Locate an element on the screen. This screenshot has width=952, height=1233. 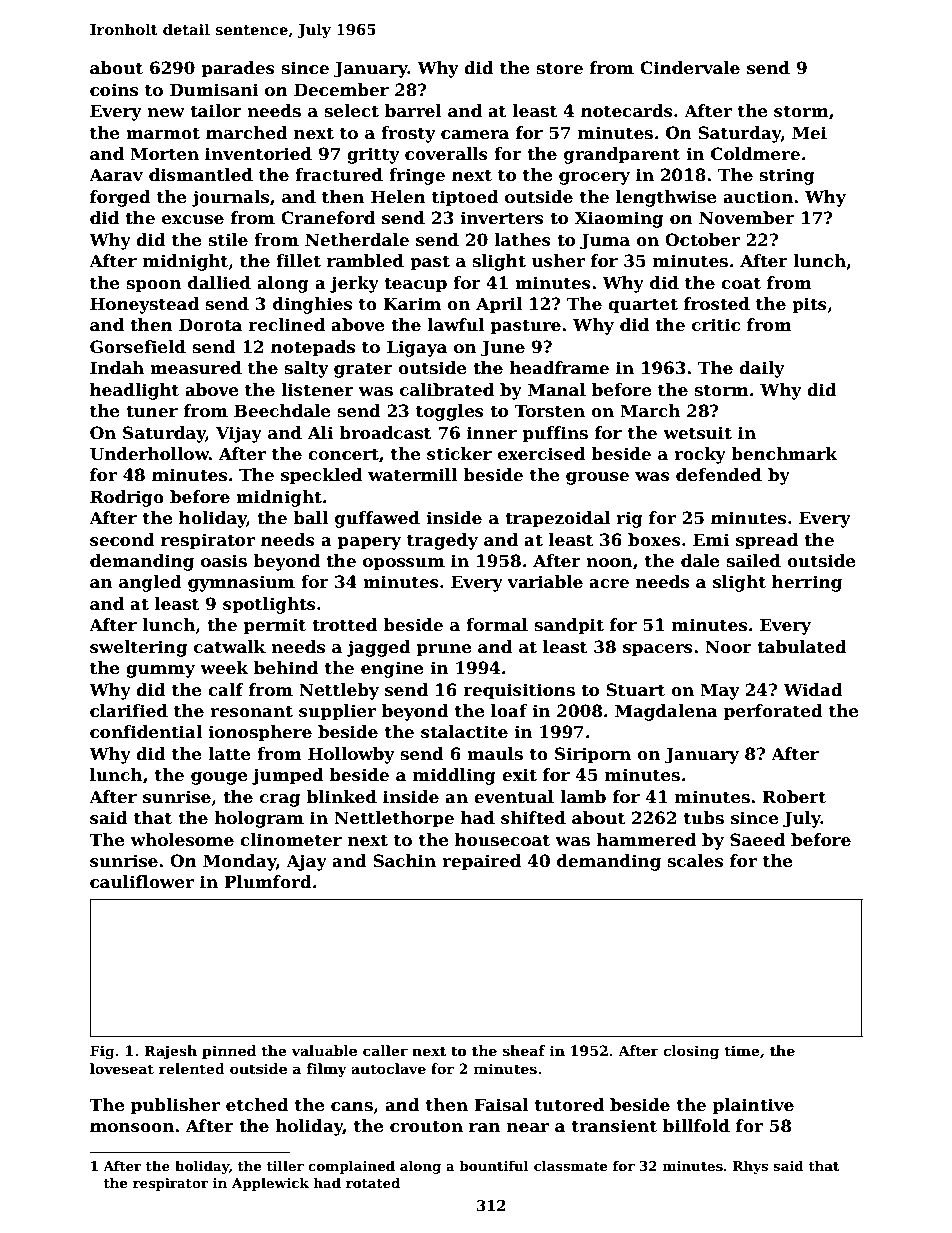
gouge is located at coordinates (219, 778).
